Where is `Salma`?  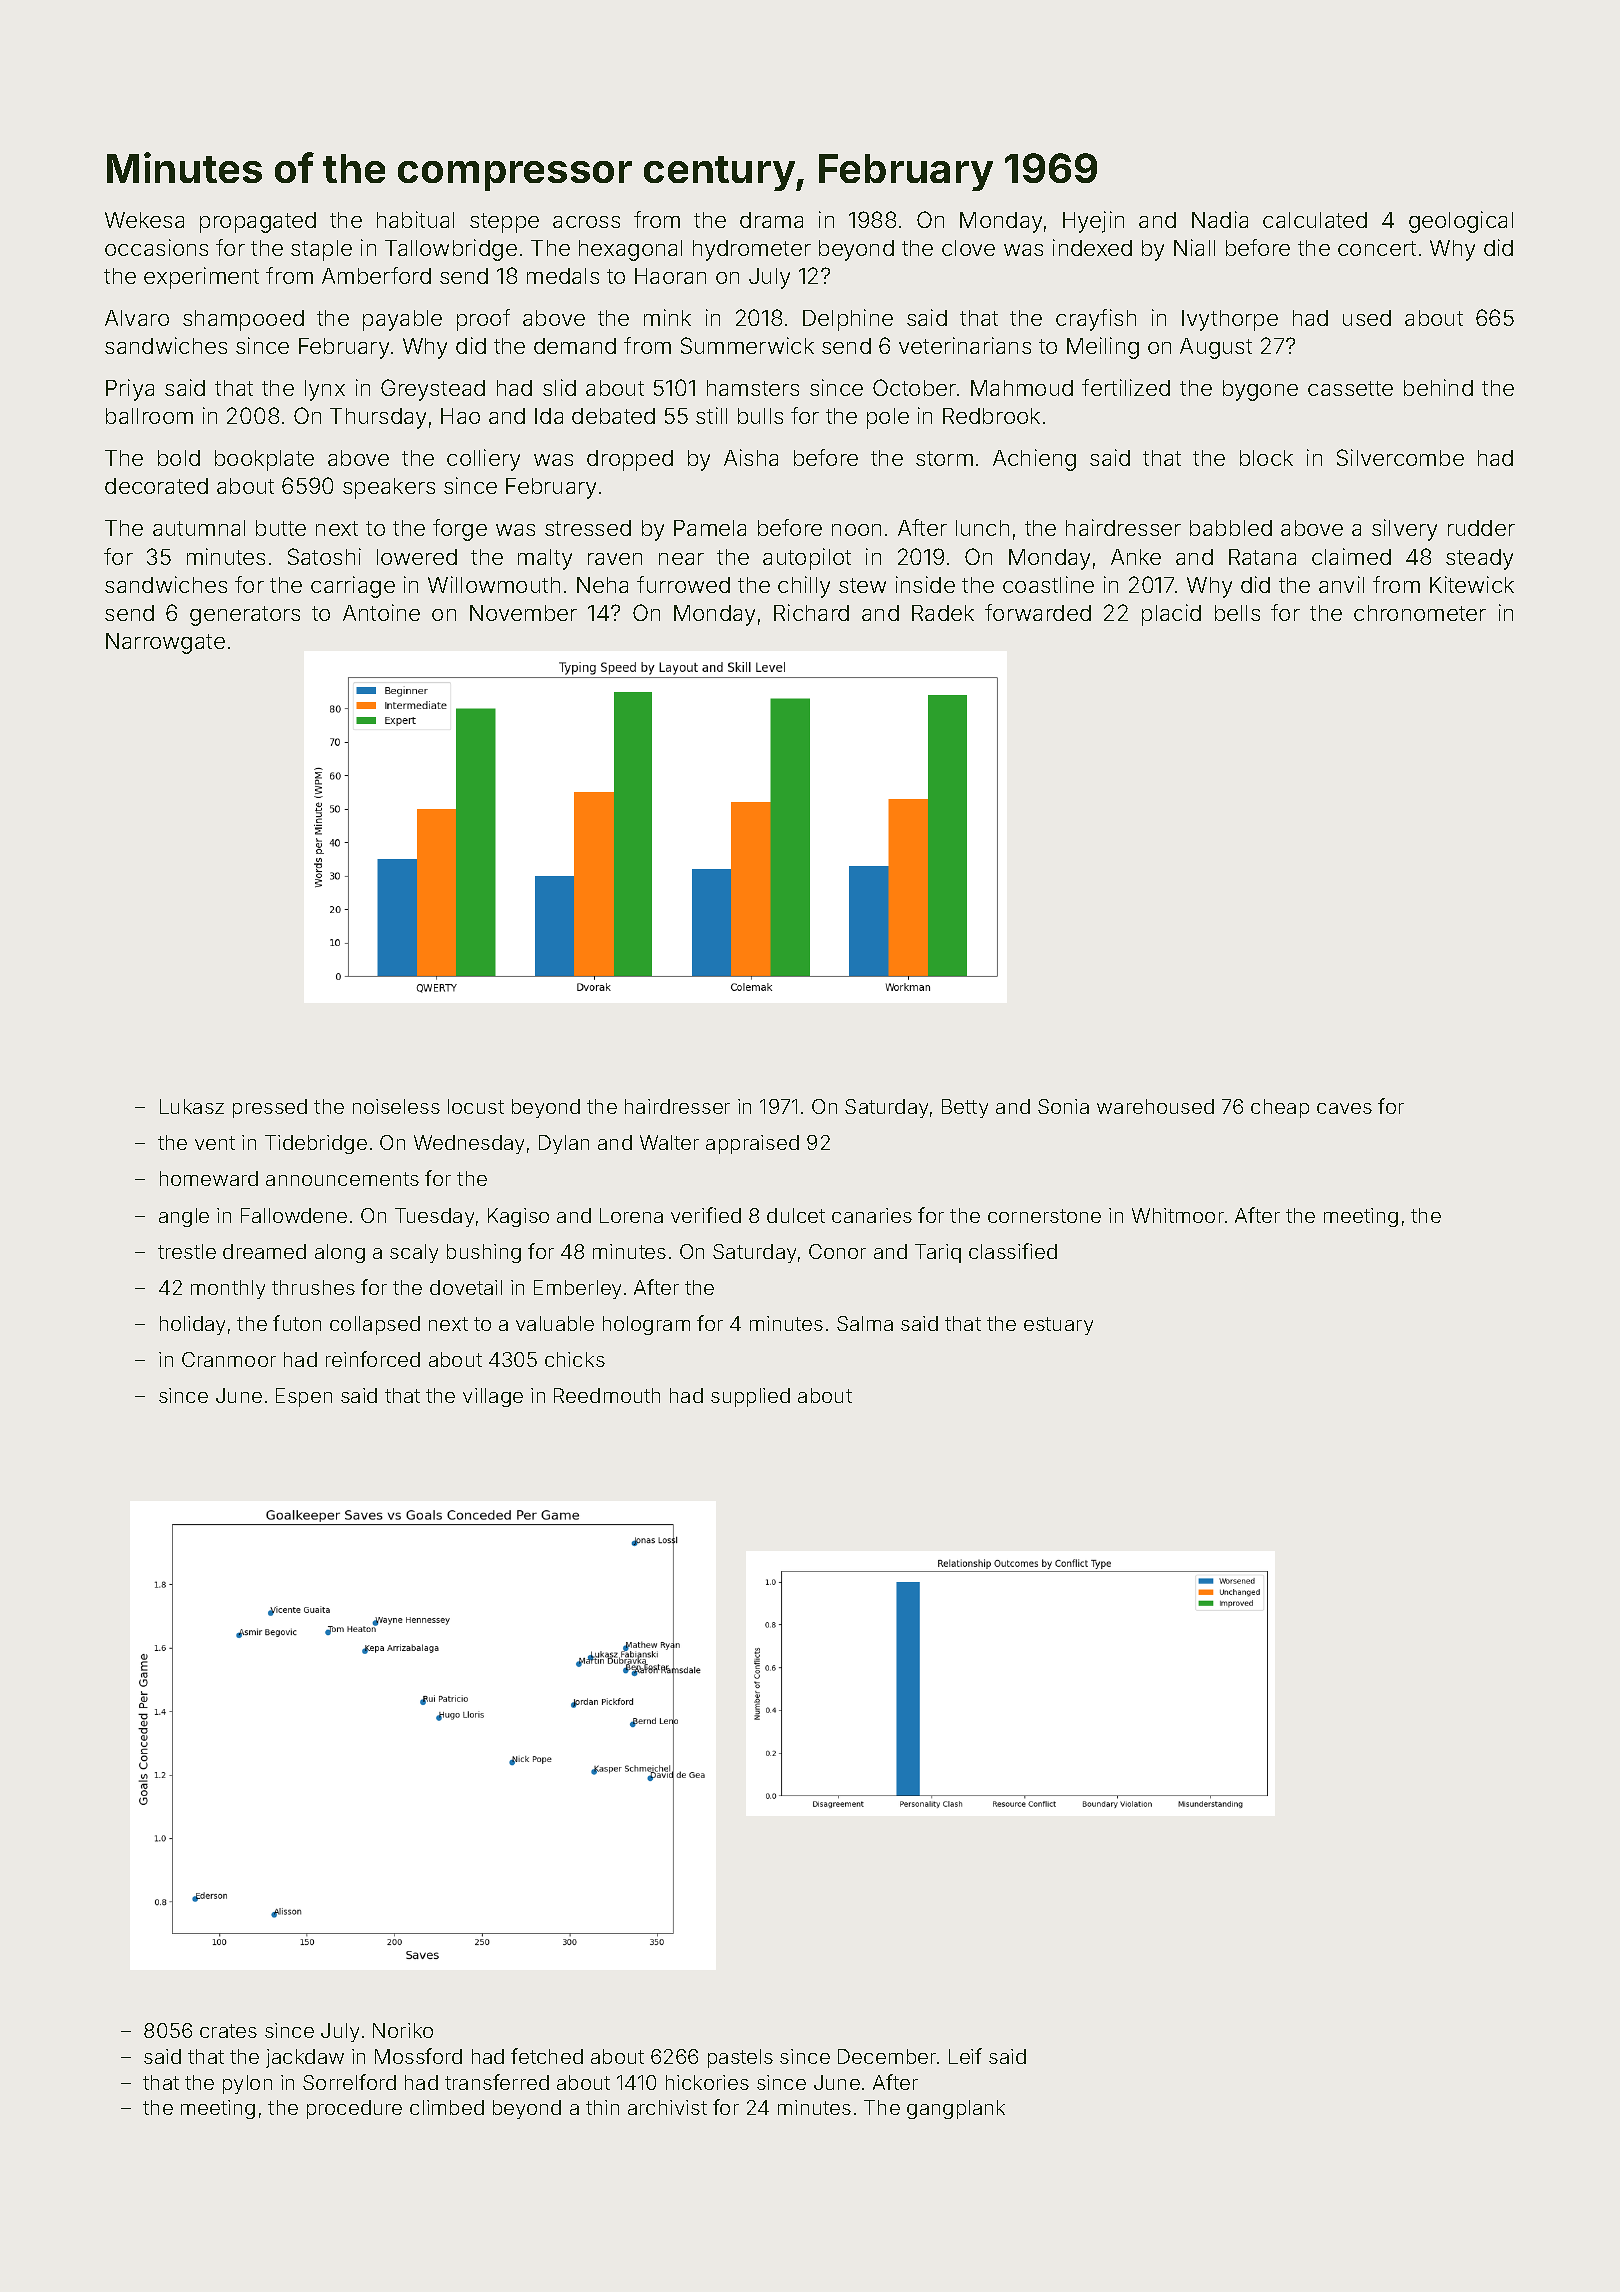
Salma is located at coordinates (865, 1323).
